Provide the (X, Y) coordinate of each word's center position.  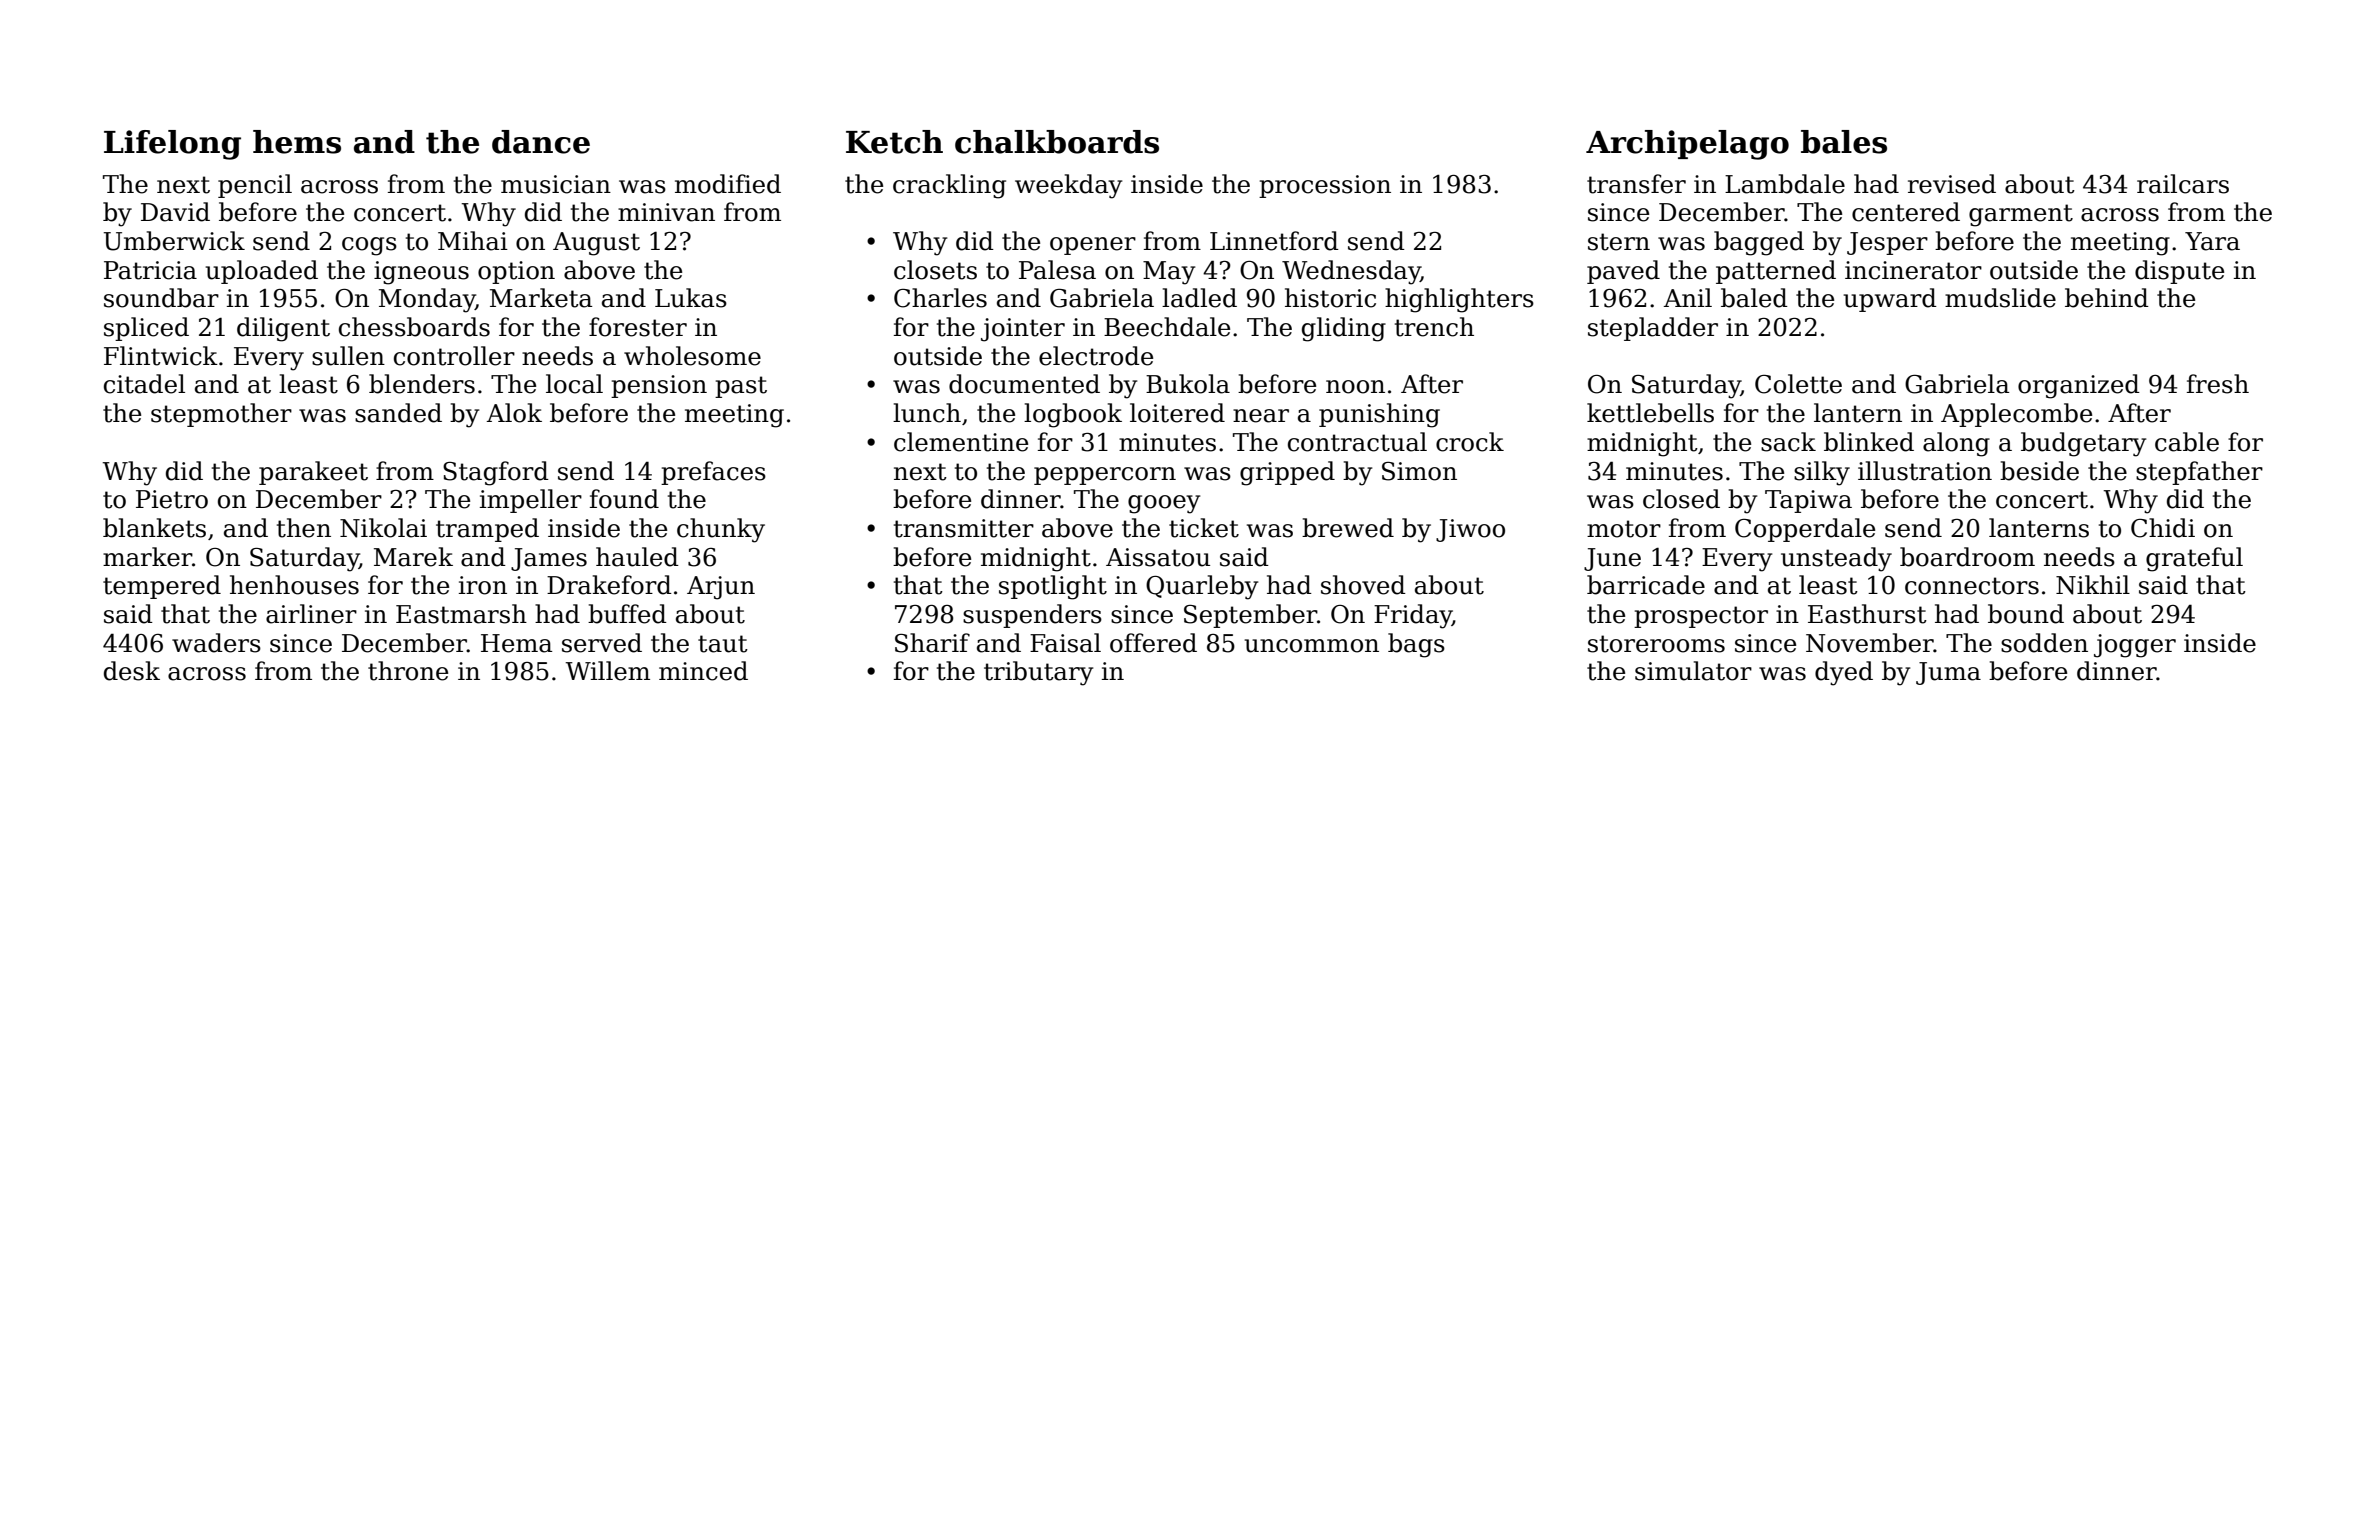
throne (408, 671)
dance (541, 142)
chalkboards (1057, 142)
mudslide (2000, 298)
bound (2026, 614)
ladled (1199, 298)
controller (454, 356)
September (1250, 616)
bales (1844, 142)
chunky (721, 530)
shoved (1363, 585)
